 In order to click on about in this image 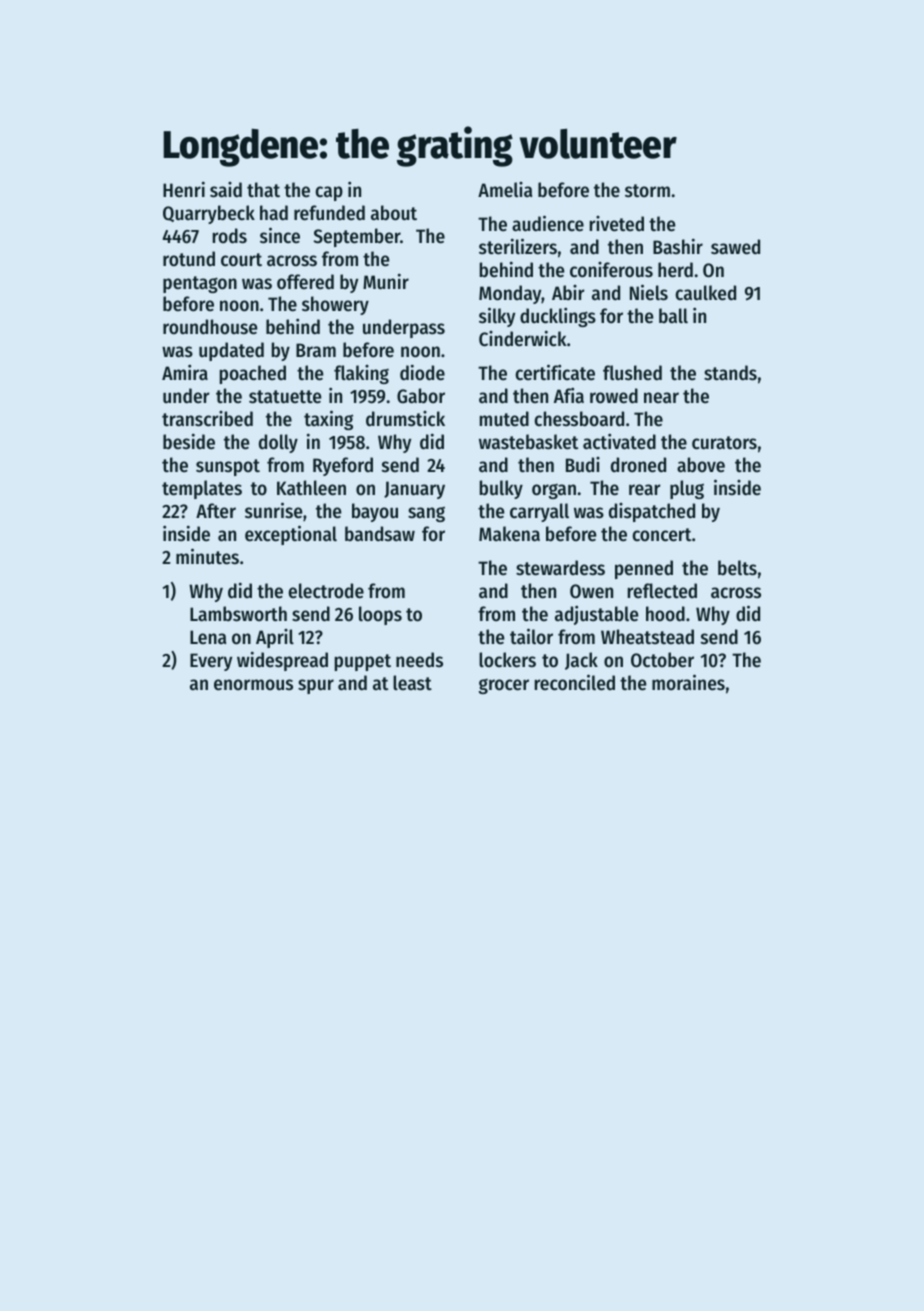, I will do `click(394, 213)`.
